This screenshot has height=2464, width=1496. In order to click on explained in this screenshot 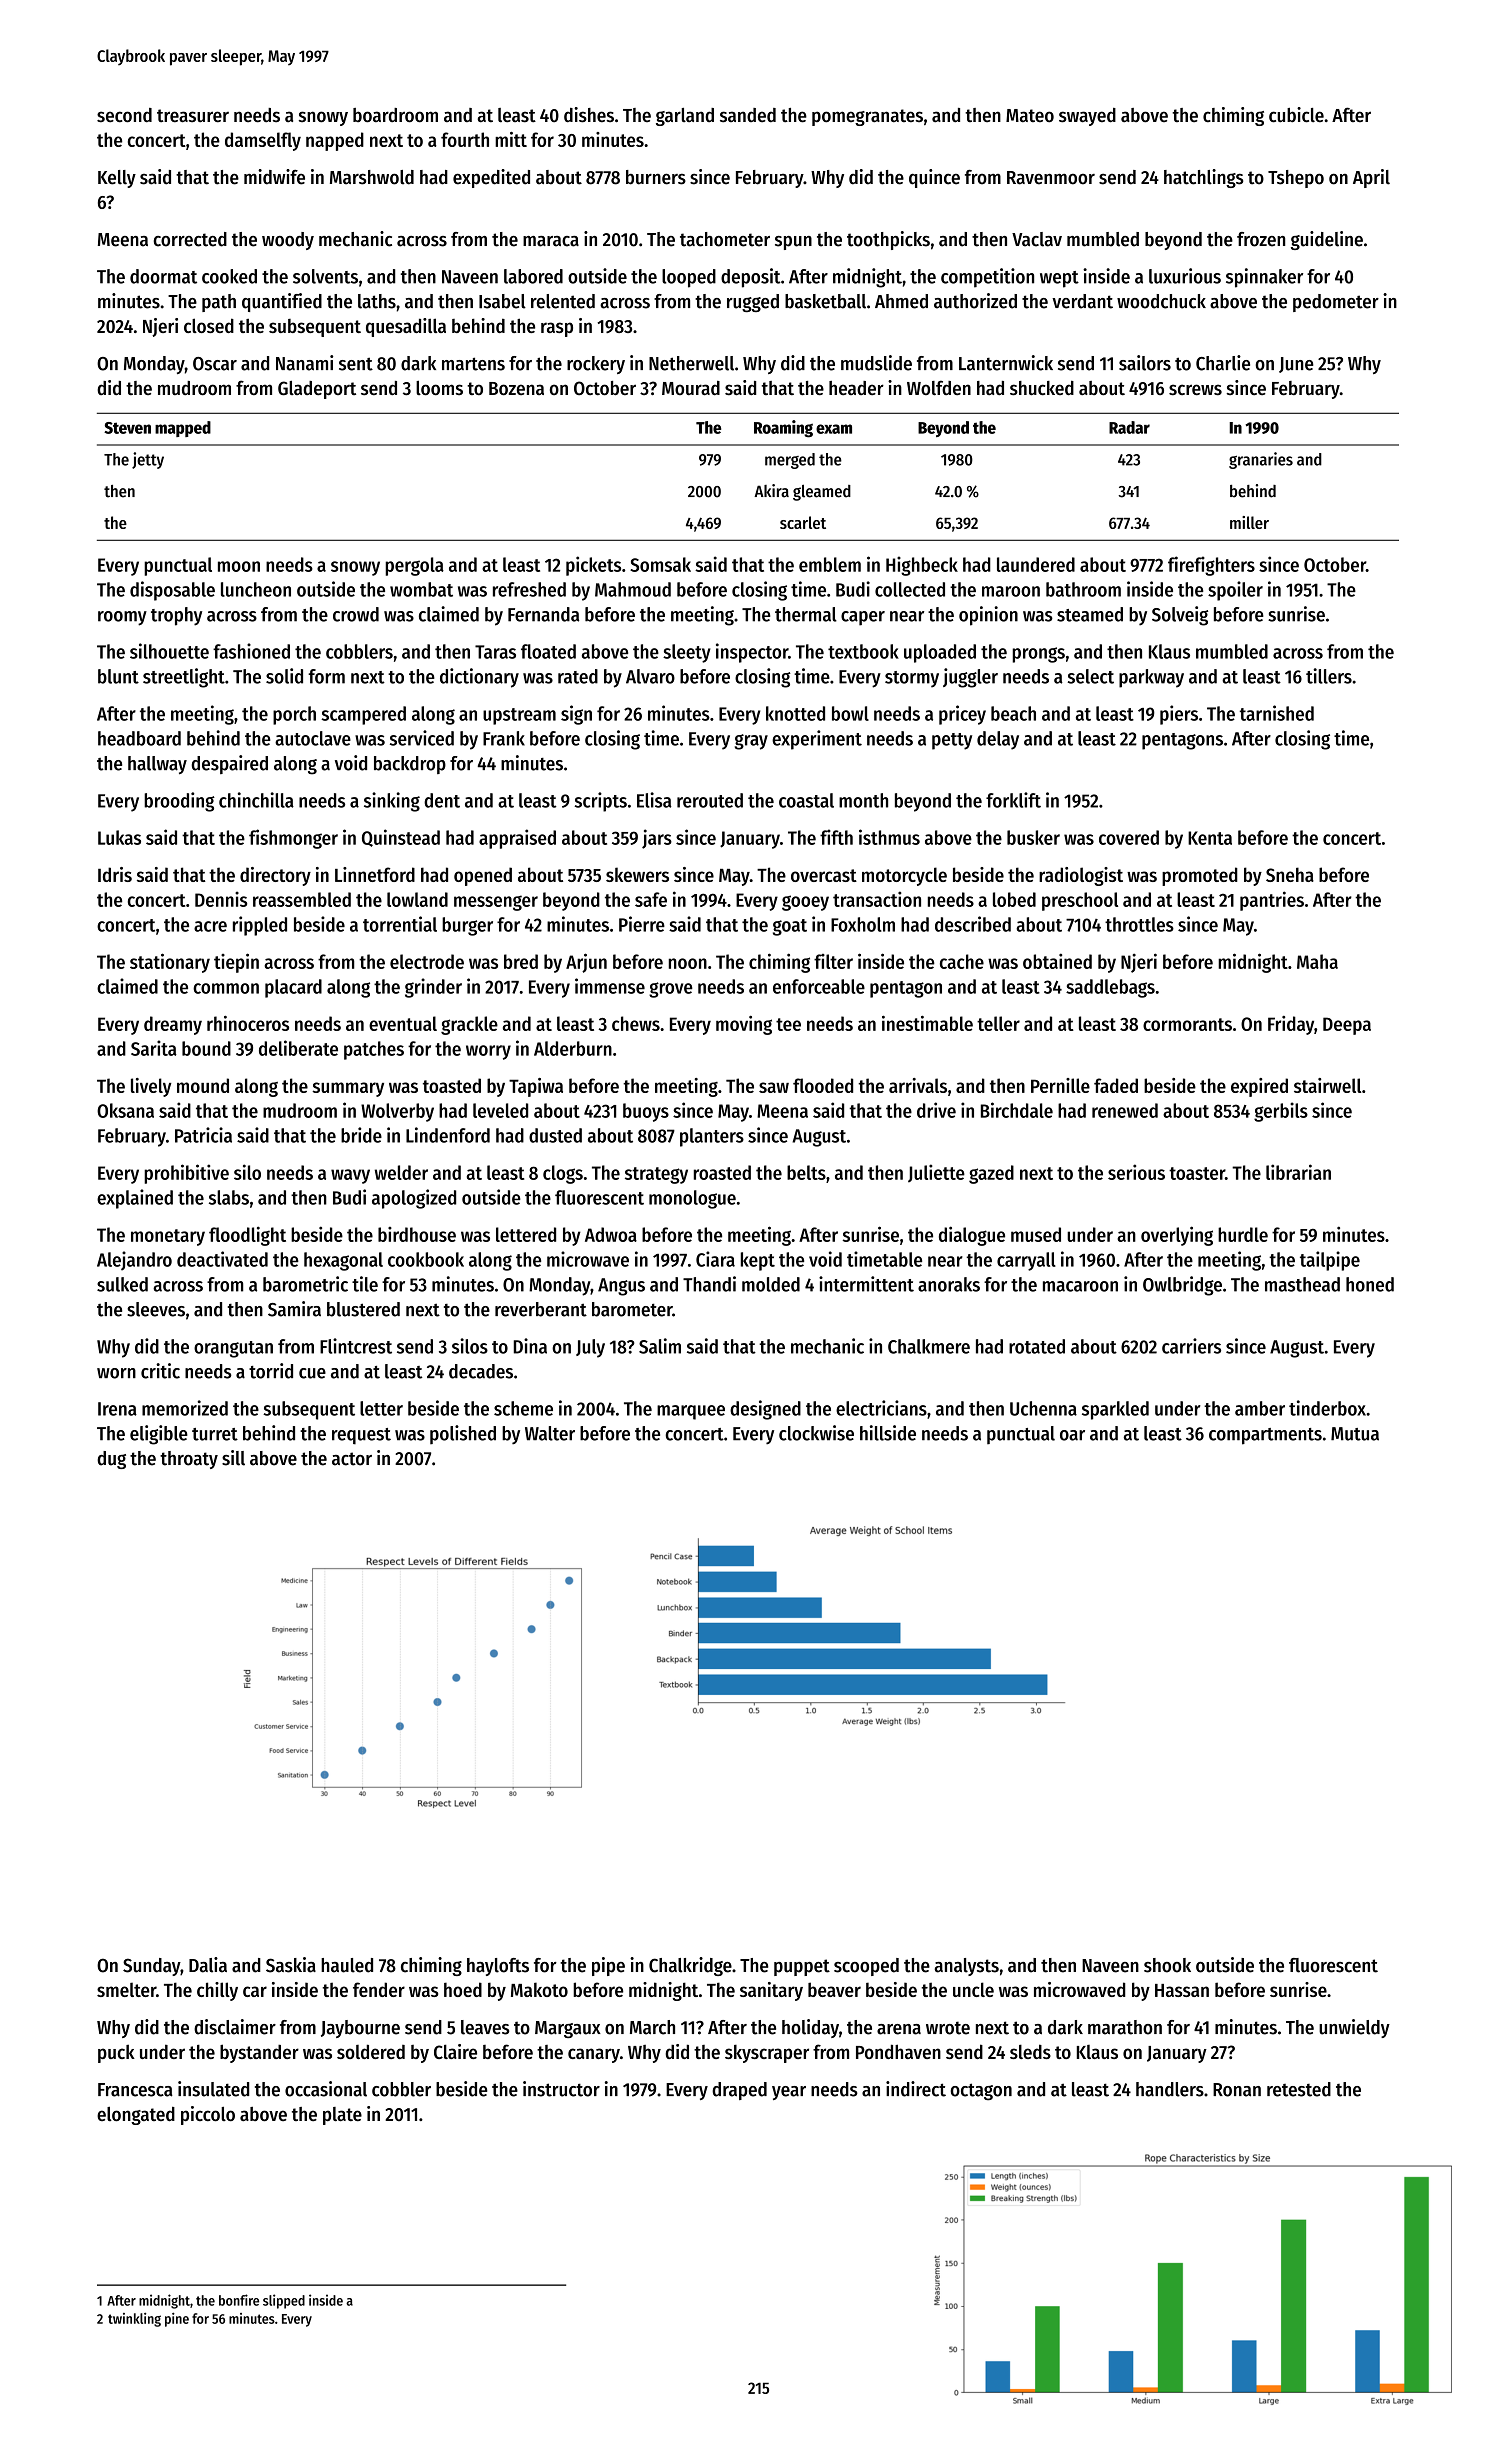, I will do `click(135, 1199)`.
